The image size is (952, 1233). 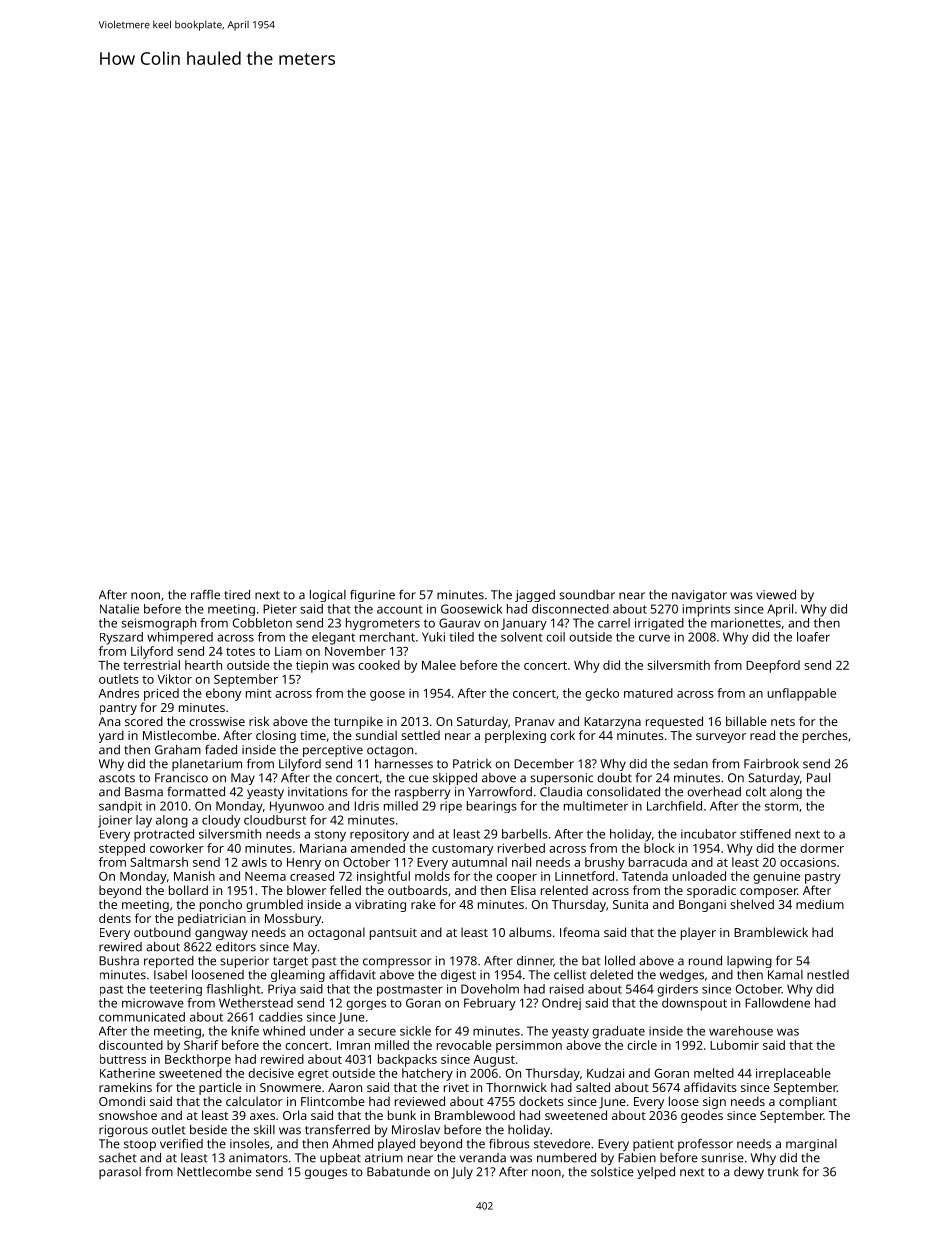 What do you see at coordinates (706, 610) in the screenshot?
I see `imprints` at bounding box center [706, 610].
